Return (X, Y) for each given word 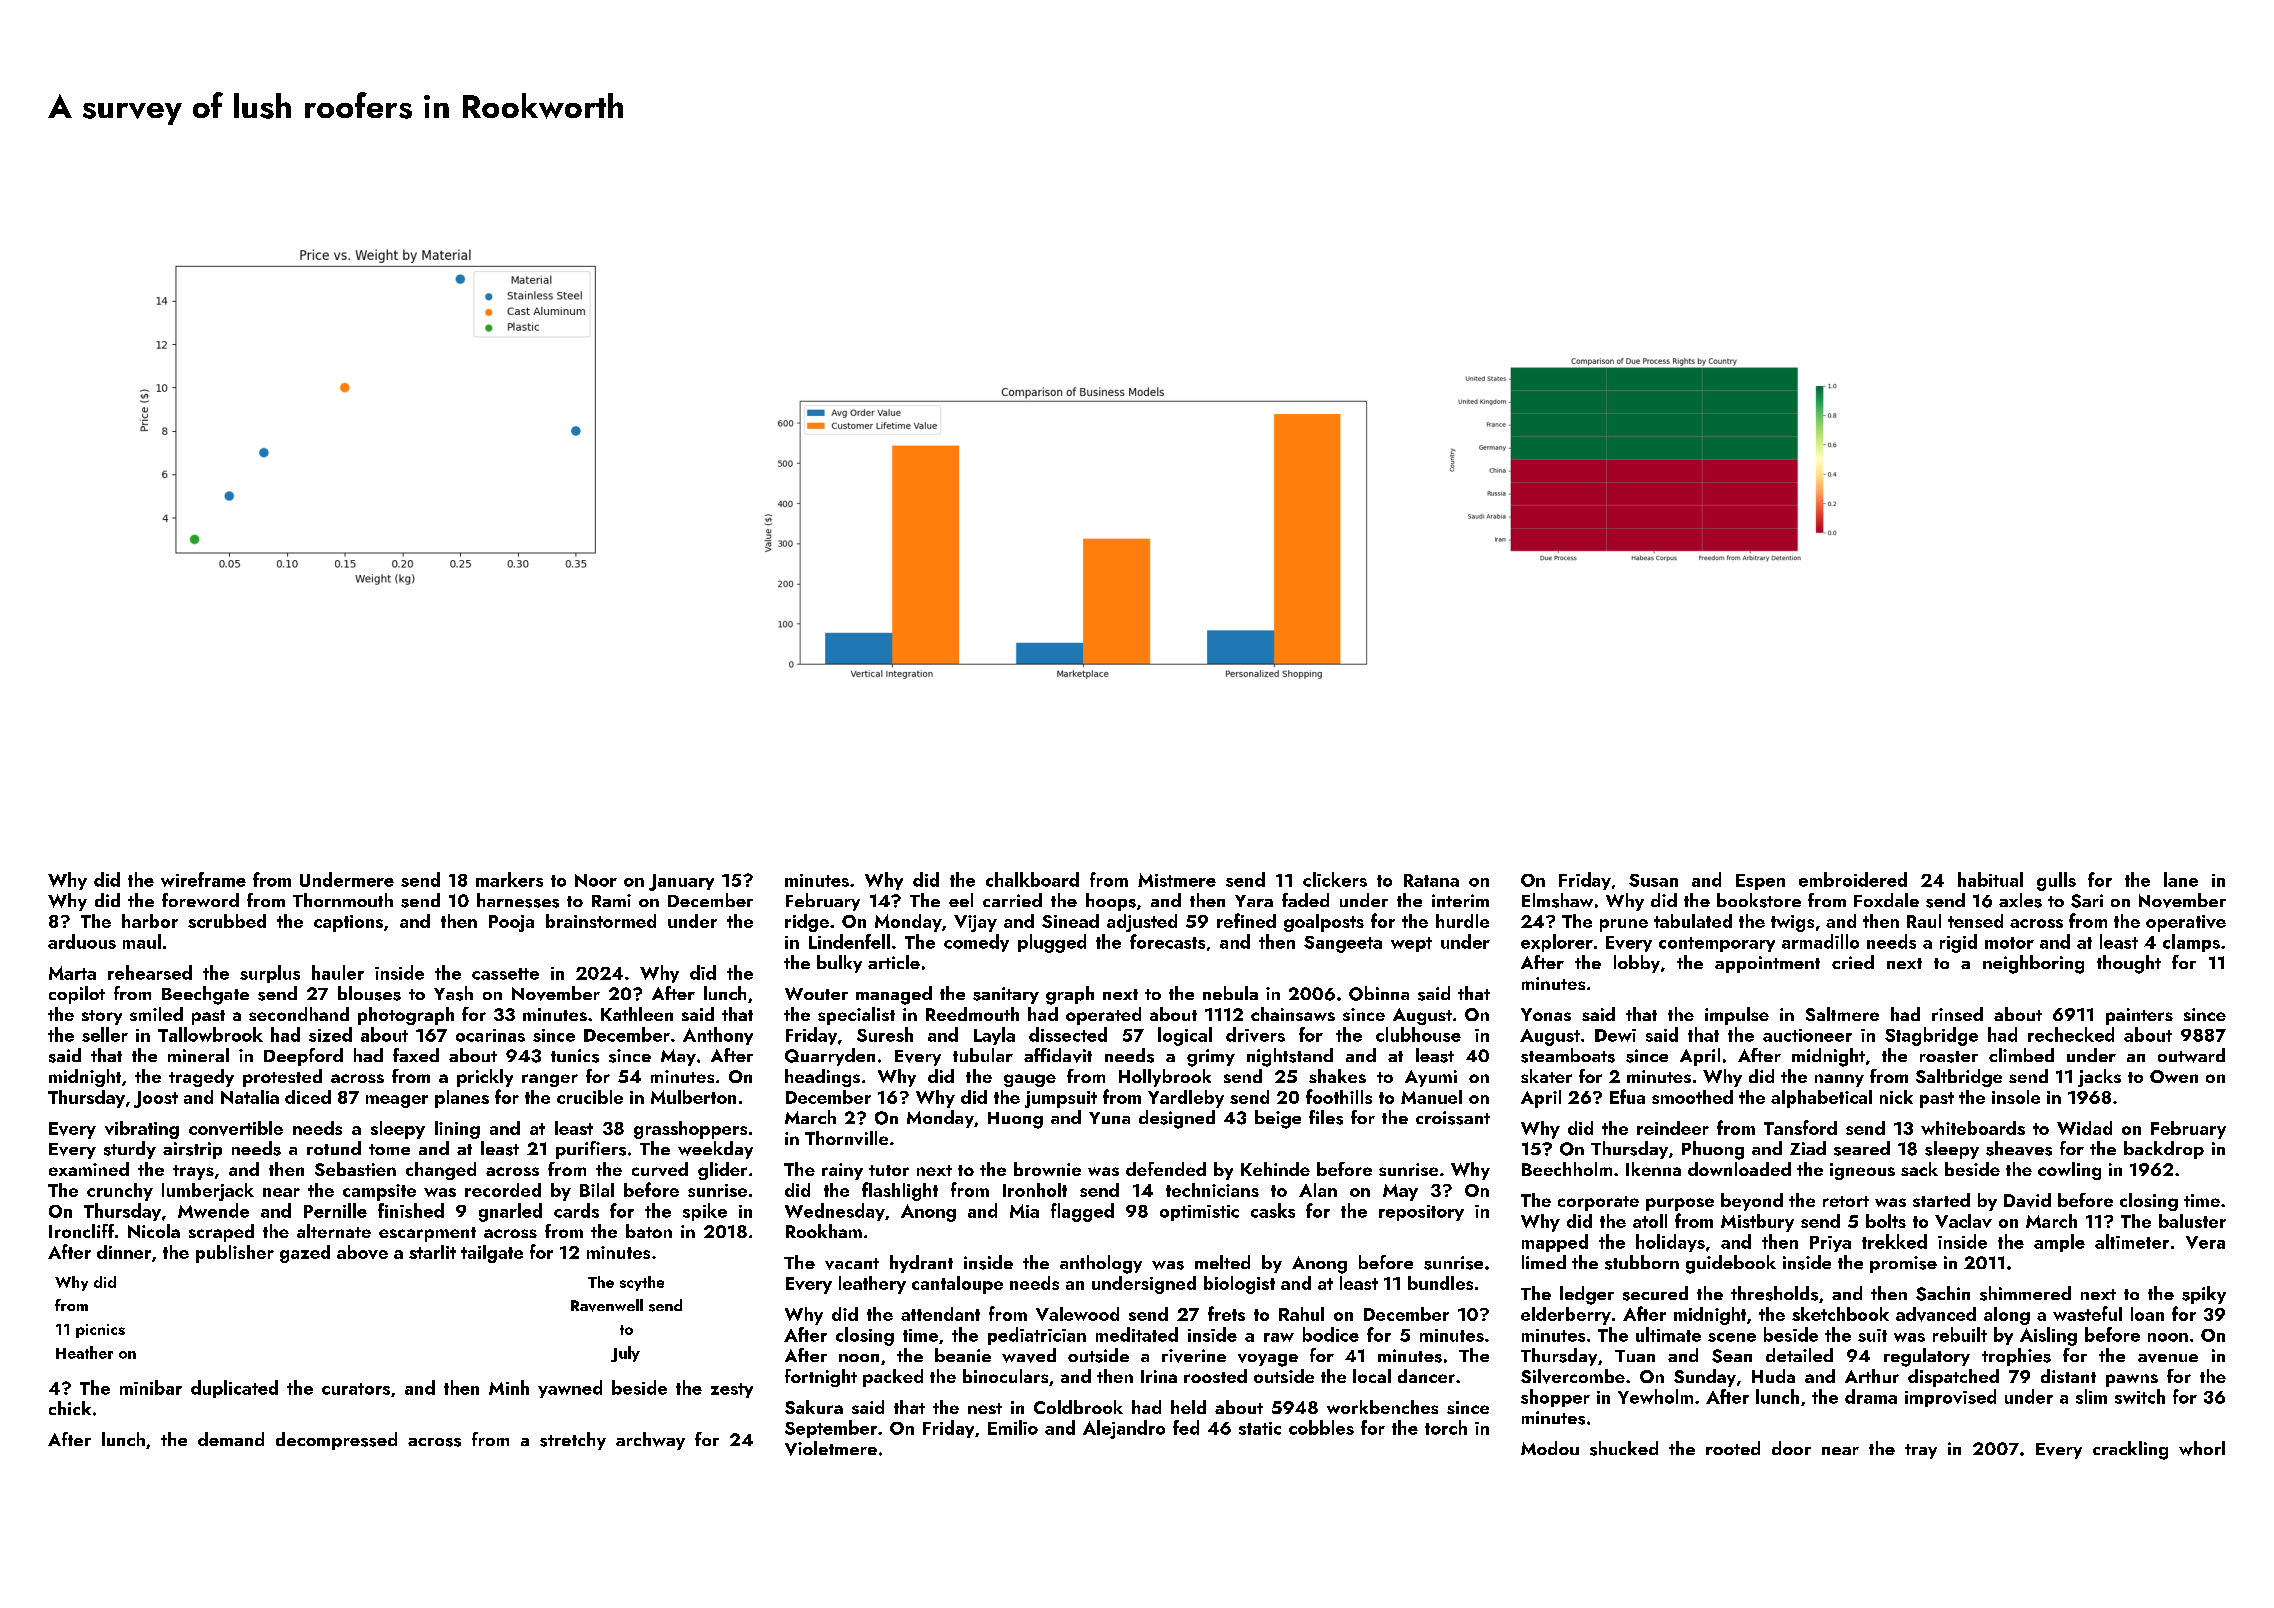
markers (509, 879)
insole (2016, 1097)
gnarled (510, 1212)
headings (822, 1078)
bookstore (1759, 900)
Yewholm (1655, 1396)
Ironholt (1035, 1190)
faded (1305, 900)
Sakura (814, 1407)
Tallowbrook (210, 1034)
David (2027, 1200)
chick (70, 1408)
